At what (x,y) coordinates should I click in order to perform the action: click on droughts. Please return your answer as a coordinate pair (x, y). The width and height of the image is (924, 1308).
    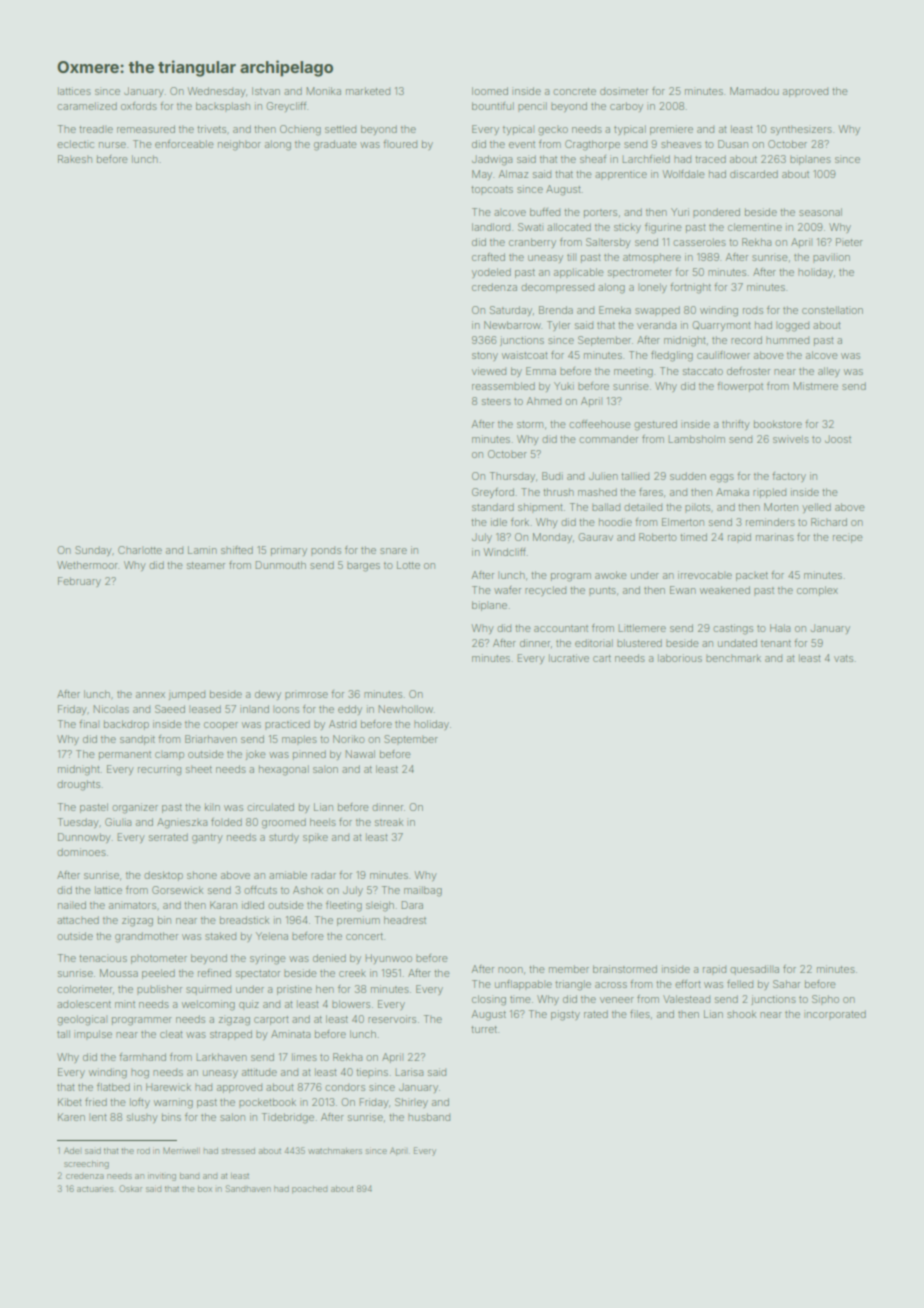
    Looking at the image, I should click on (78, 785).
